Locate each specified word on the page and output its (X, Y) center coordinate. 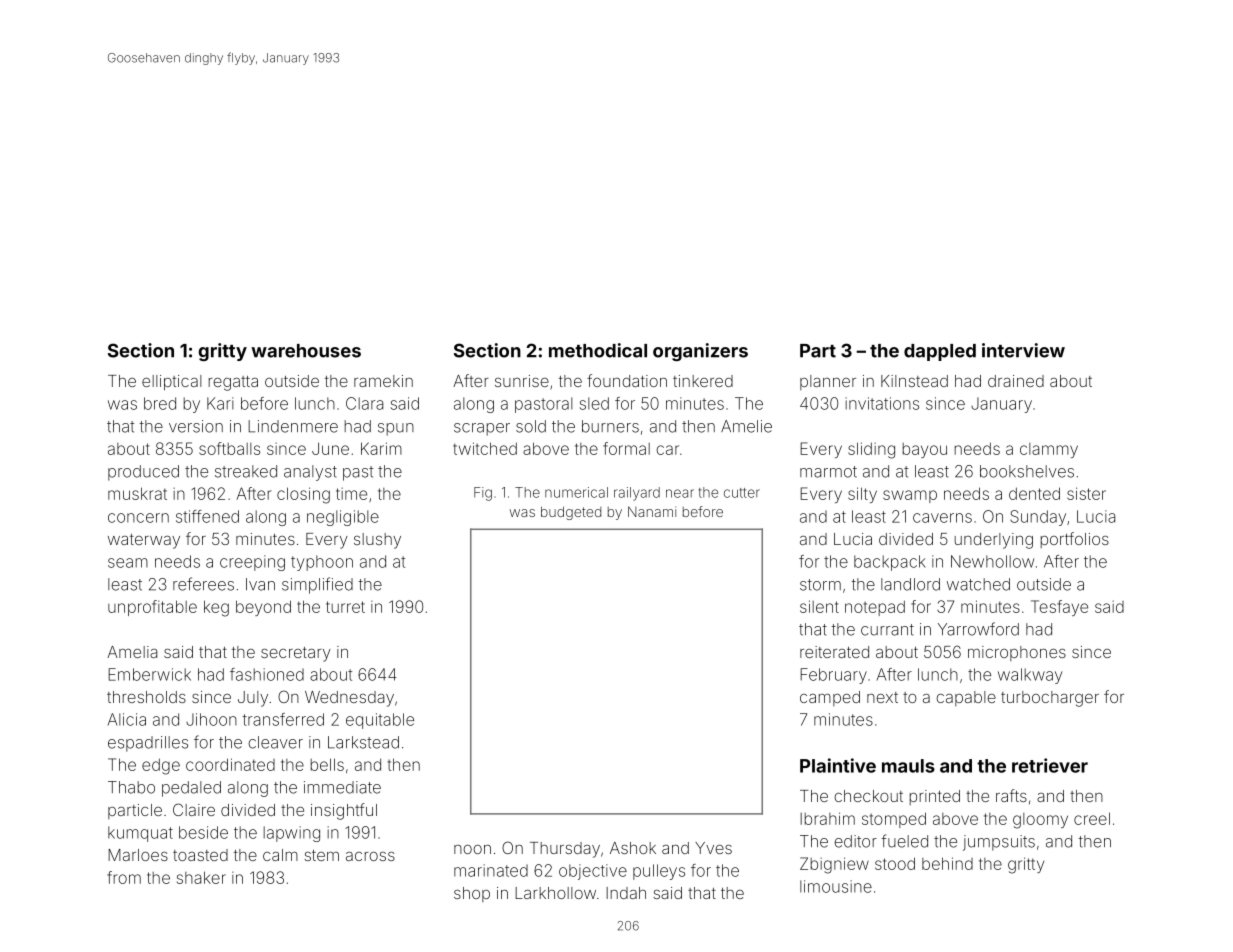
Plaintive (838, 765)
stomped (894, 820)
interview (1023, 350)
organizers (700, 352)
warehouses (306, 351)
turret (345, 607)
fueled (904, 841)
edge (161, 766)
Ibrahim (827, 818)
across (370, 856)
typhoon (322, 563)
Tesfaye (1059, 608)
